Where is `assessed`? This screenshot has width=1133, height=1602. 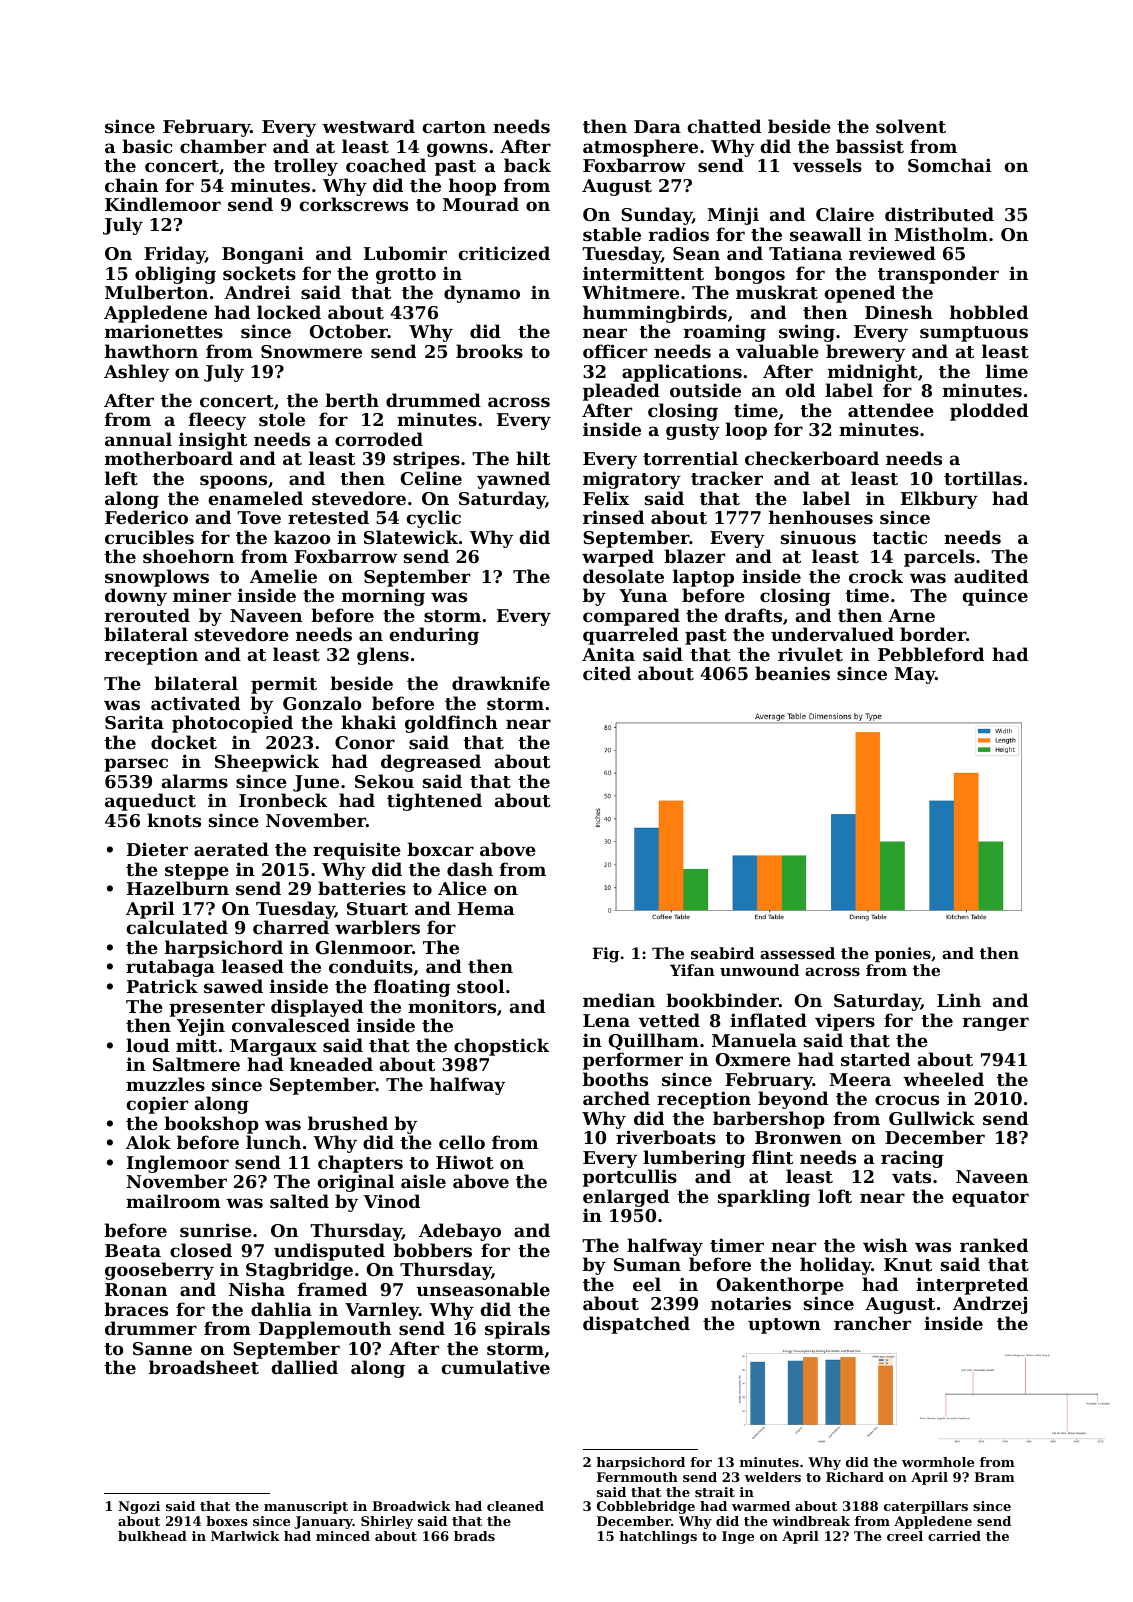 assessed is located at coordinates (797, 953).
